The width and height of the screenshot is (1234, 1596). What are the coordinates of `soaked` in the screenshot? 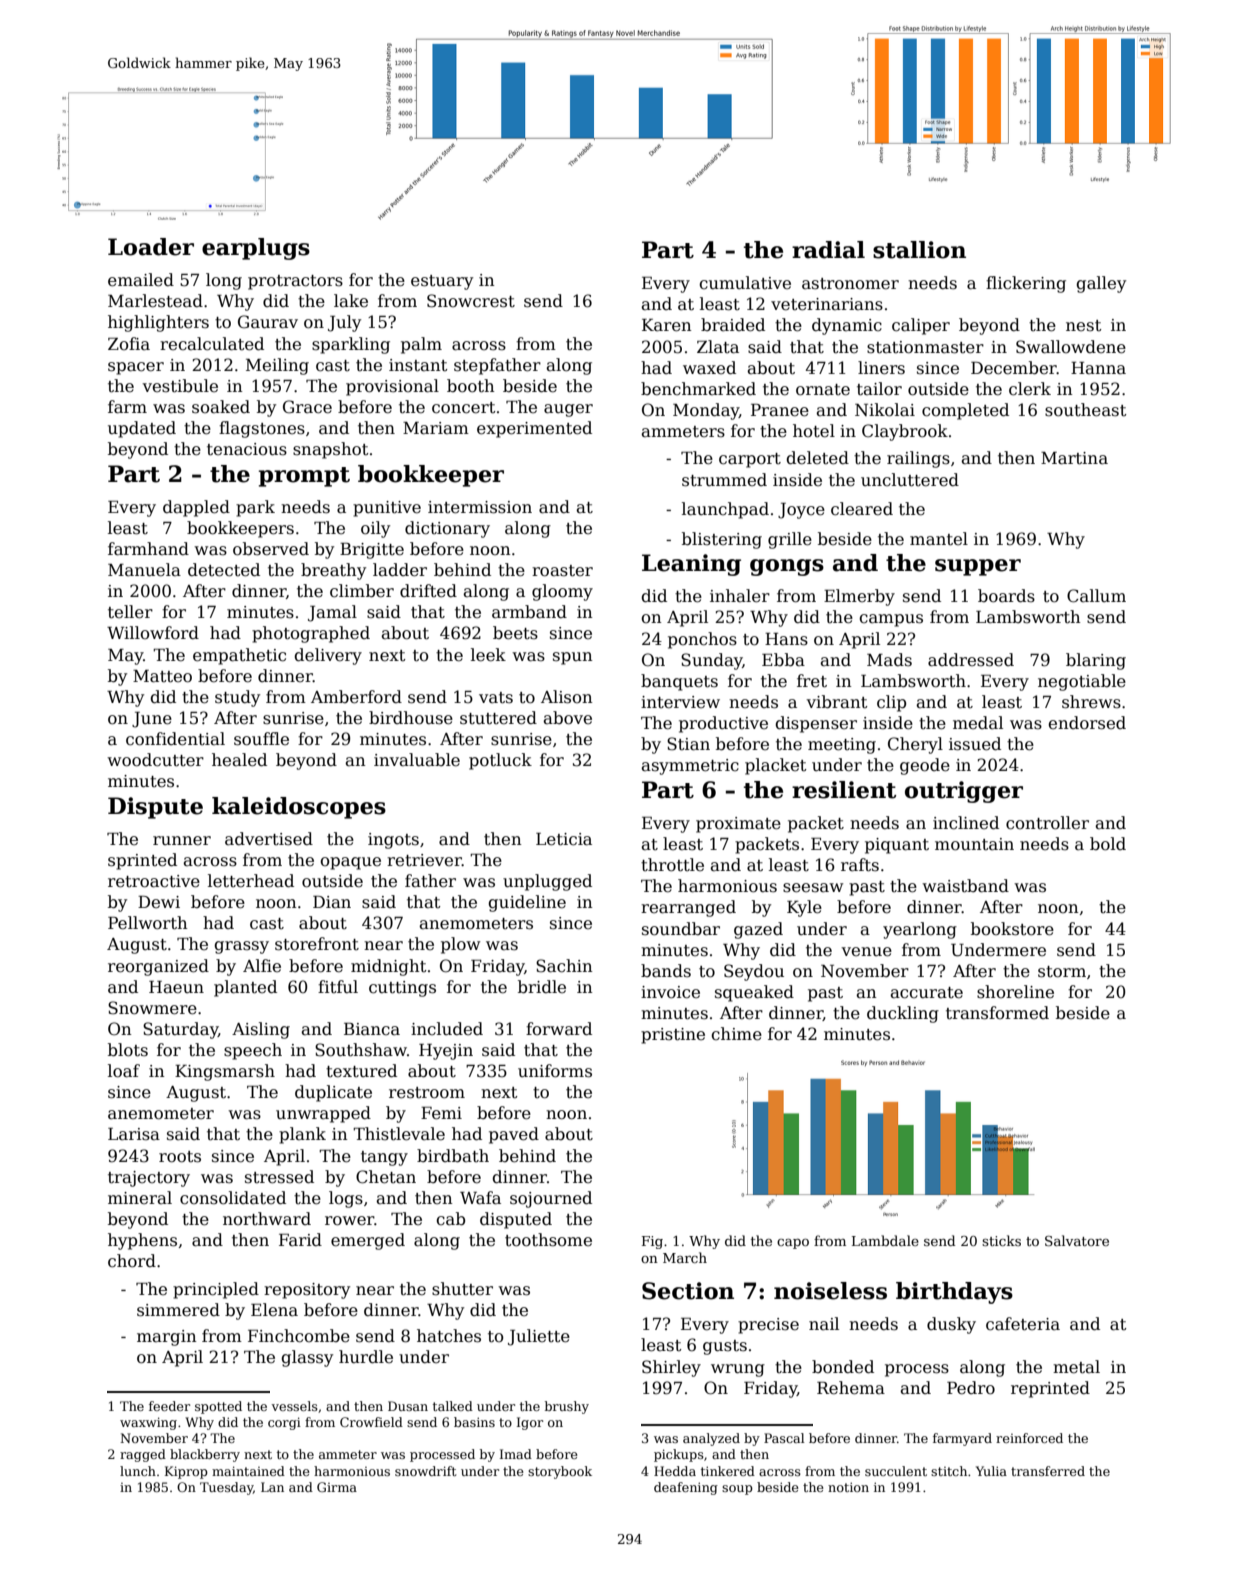 It's located at (221, 407).
